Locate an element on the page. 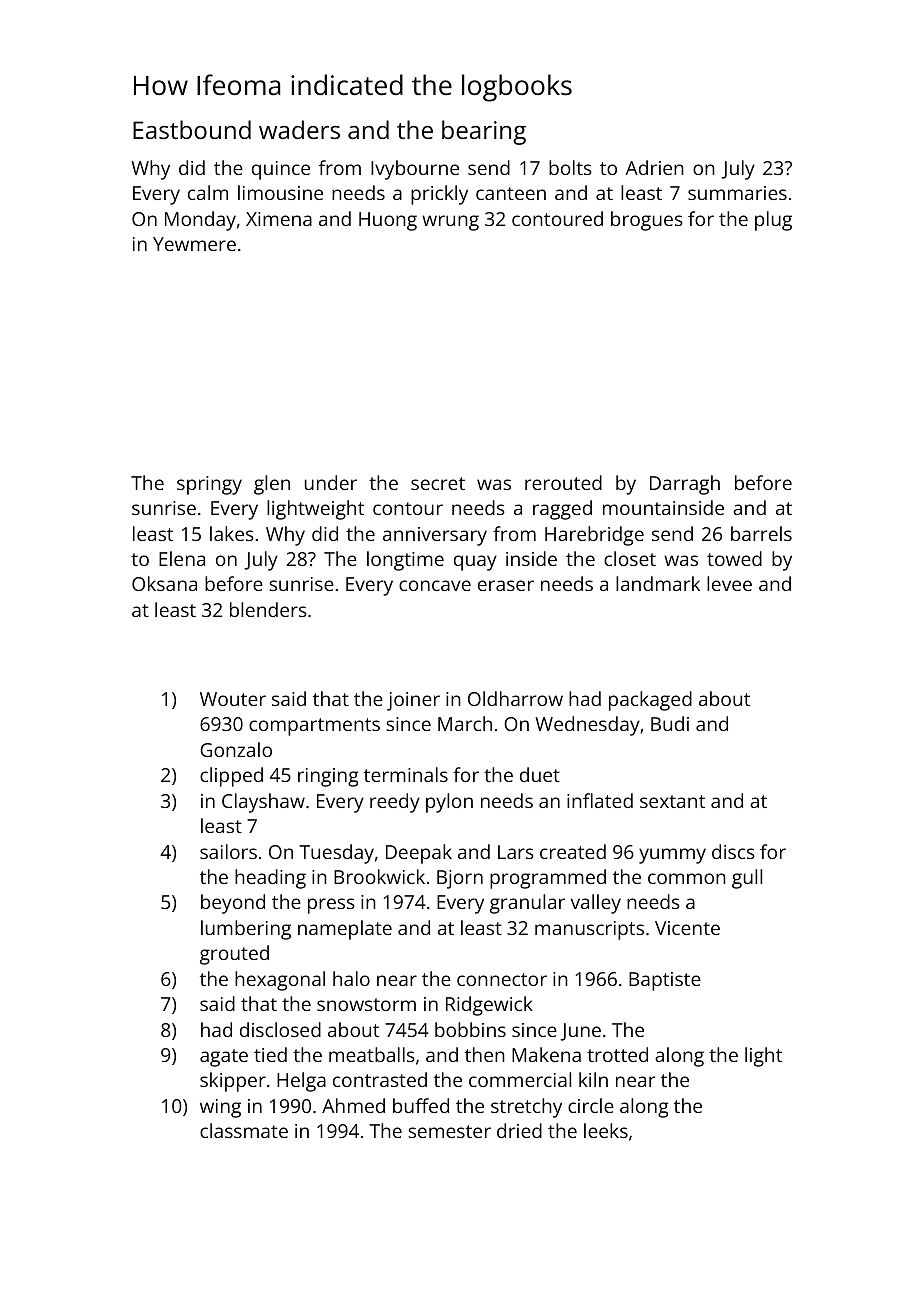  ragged is located at coordinates (562, 510).
